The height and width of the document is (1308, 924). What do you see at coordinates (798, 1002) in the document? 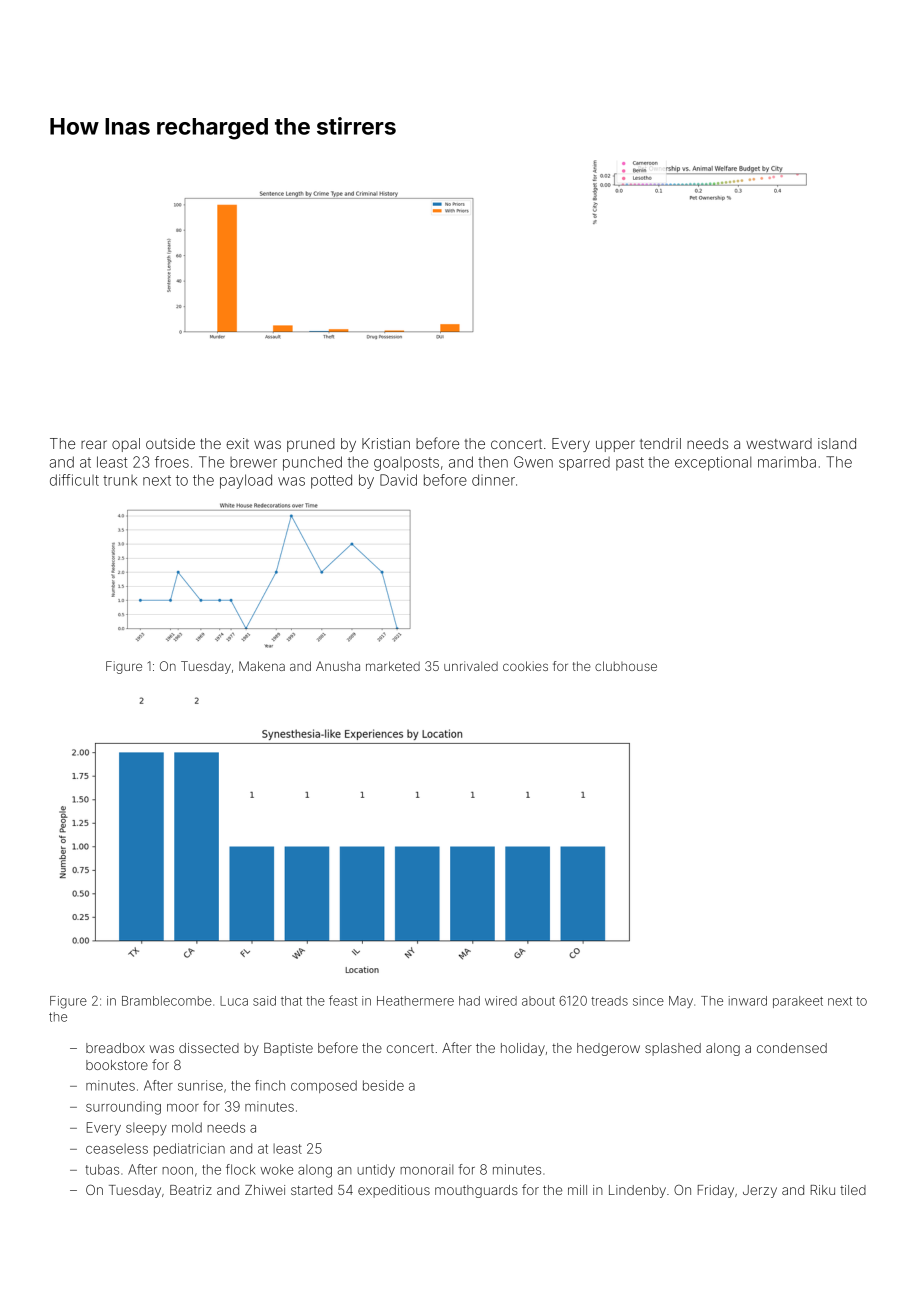
I see `parakeet` at bounding box center [798, 1002].
